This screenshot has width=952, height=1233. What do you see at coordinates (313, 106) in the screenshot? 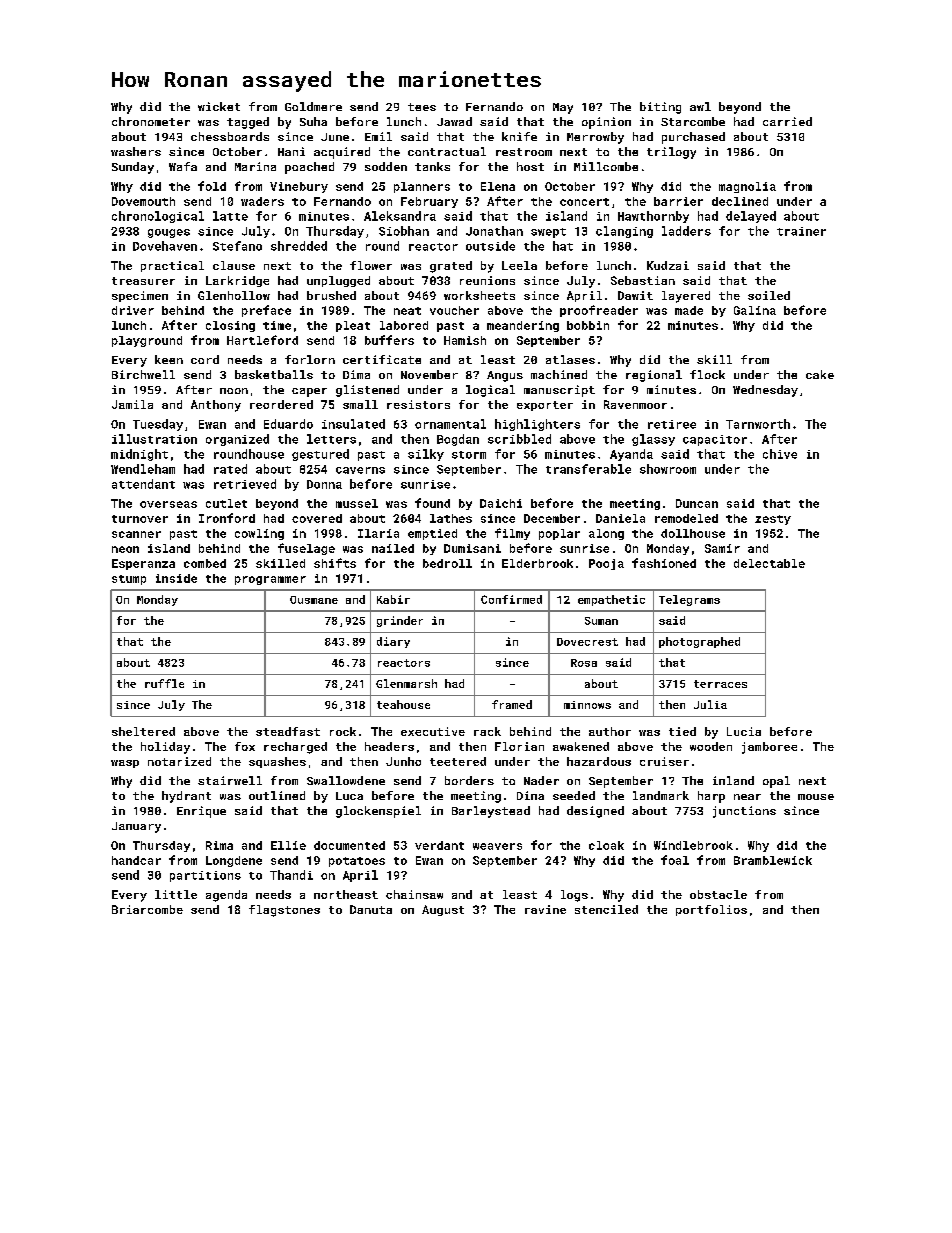
I see `Goldmere` at bounding box center [313, 106].
